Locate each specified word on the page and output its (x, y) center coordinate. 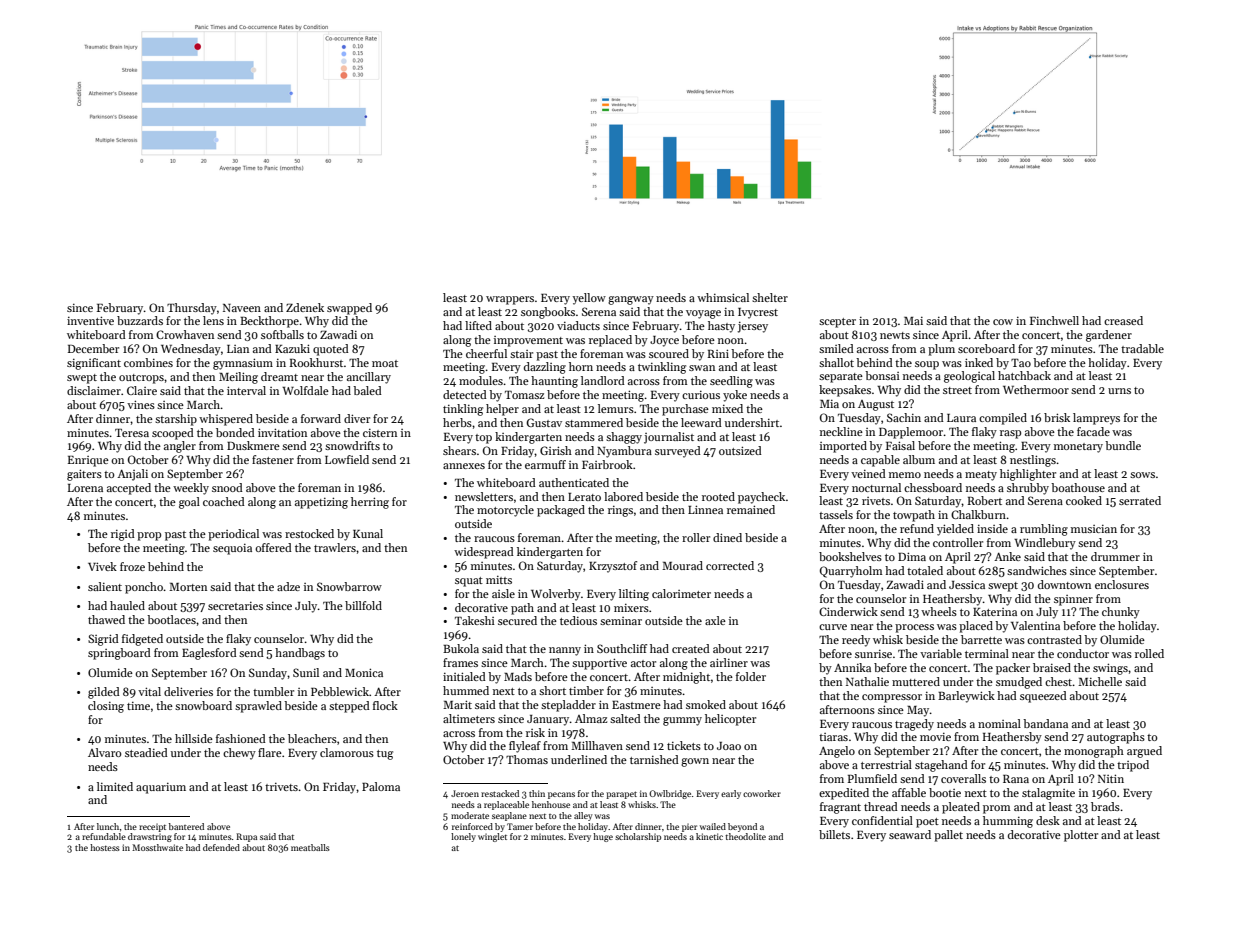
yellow (589, 299)
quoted (331, 350)
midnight (686, 678)
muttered (916, 681)
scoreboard (986, 348)
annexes (464, 466)
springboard (119, 654)
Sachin (904, 417)
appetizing (321, 503)
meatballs (310, 847)
